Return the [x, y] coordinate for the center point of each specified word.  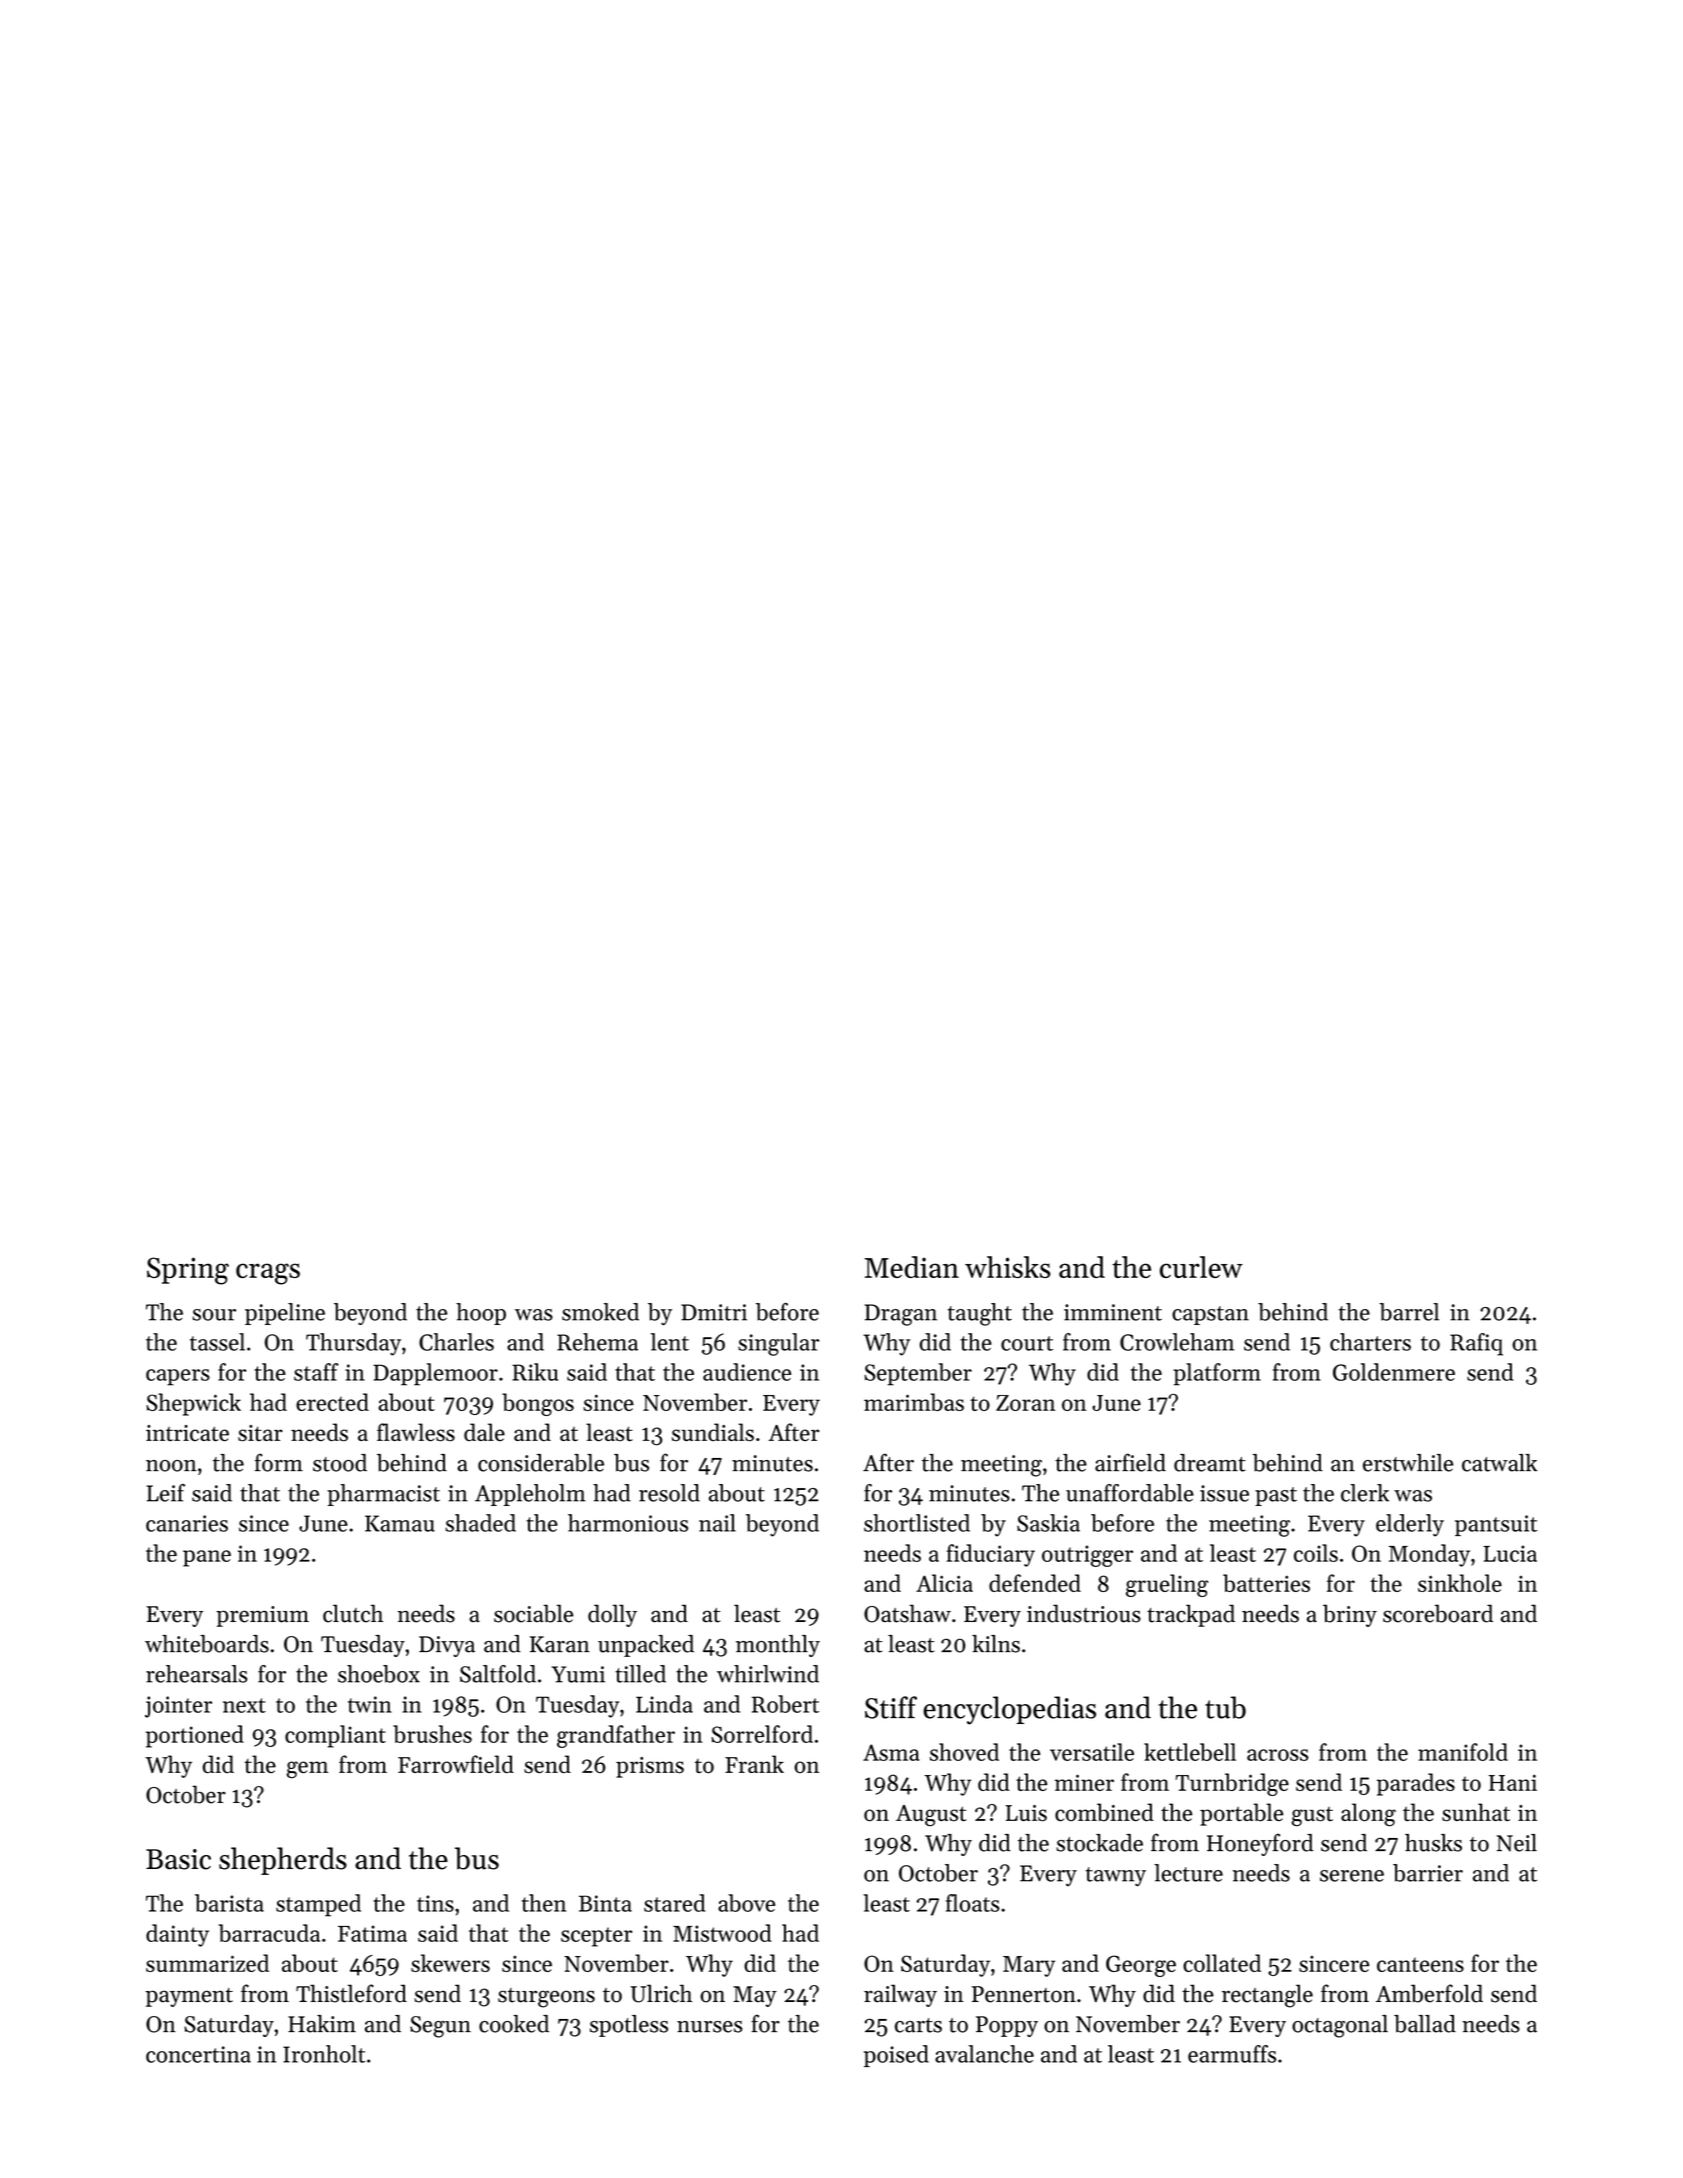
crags [268, 1274]
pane [207, 1558]
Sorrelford [762, 1734]
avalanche [984, 2054]
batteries [1266, 1583]
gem [307, 1769]
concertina [198, 2054]
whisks [1008, 1267]
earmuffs [1232, 2054]
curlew [1201, 1267]
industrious [1084, 1613]
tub [1225, 1707]
